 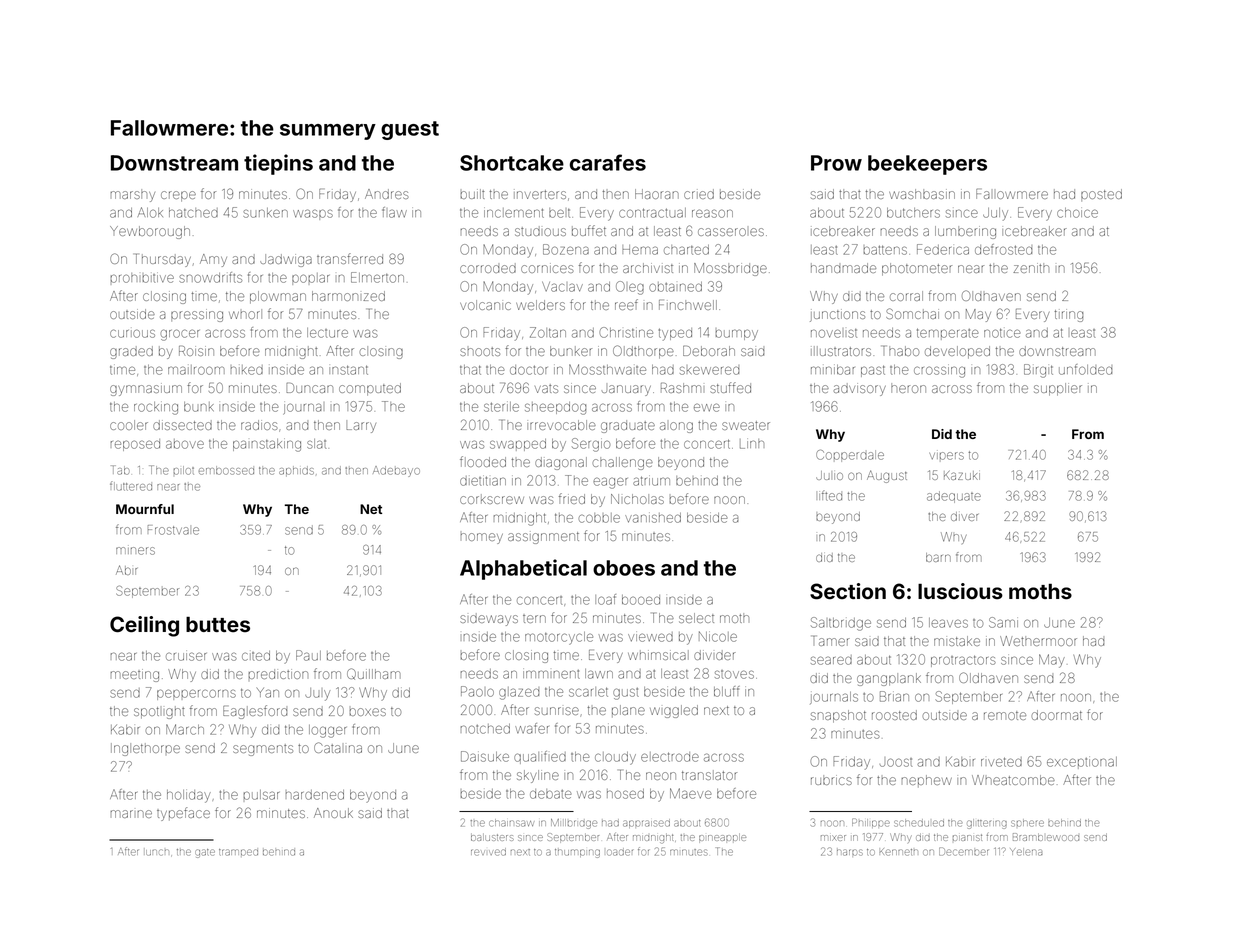 I want to click on luscious, so click(x=960, y=591).
